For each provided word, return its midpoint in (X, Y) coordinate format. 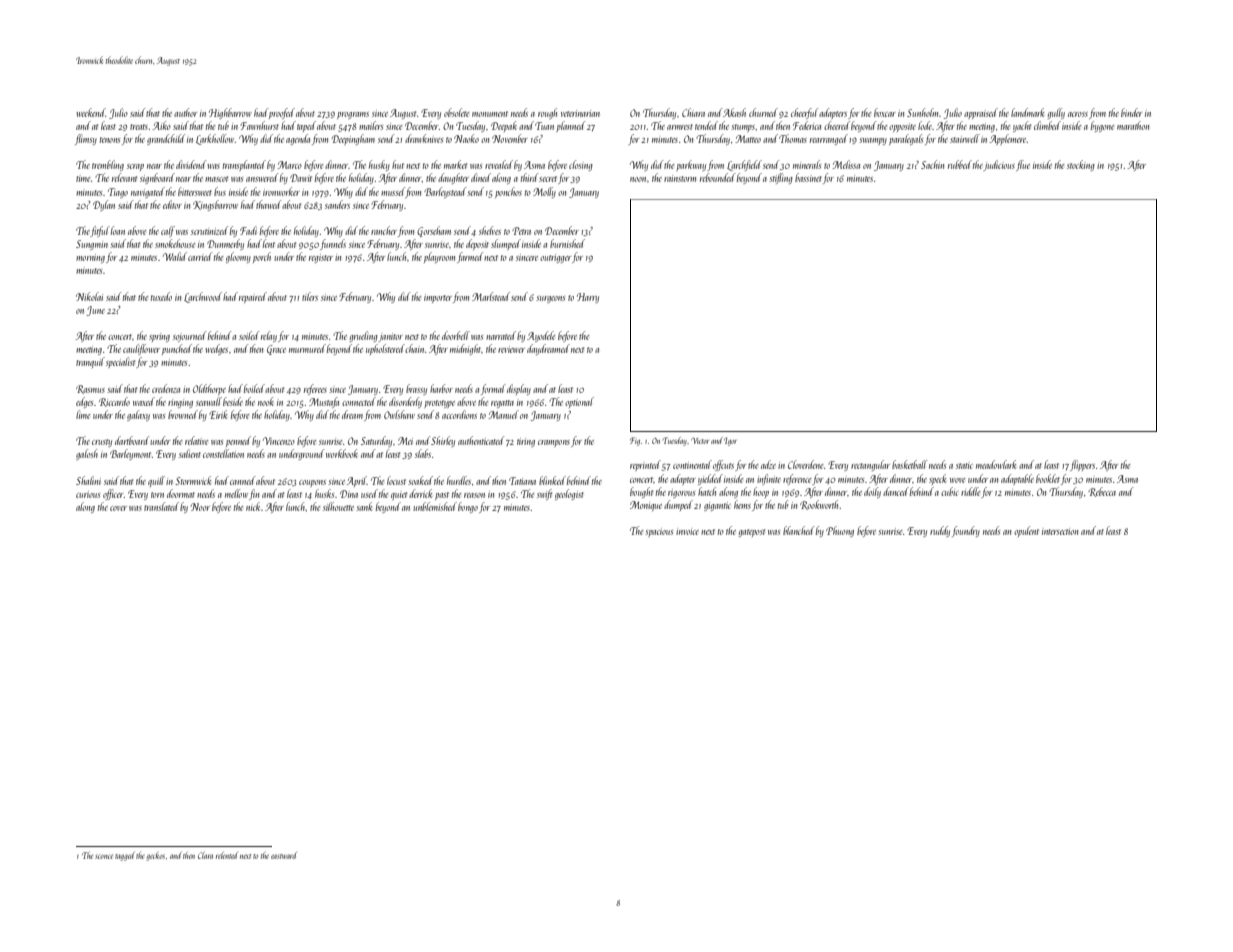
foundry (966, 531)
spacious (659, 532)
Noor (200, 507)
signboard (157, 178)
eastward (284, 855)
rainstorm (680, 178)
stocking (1081, 165)
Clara (205, 855)
